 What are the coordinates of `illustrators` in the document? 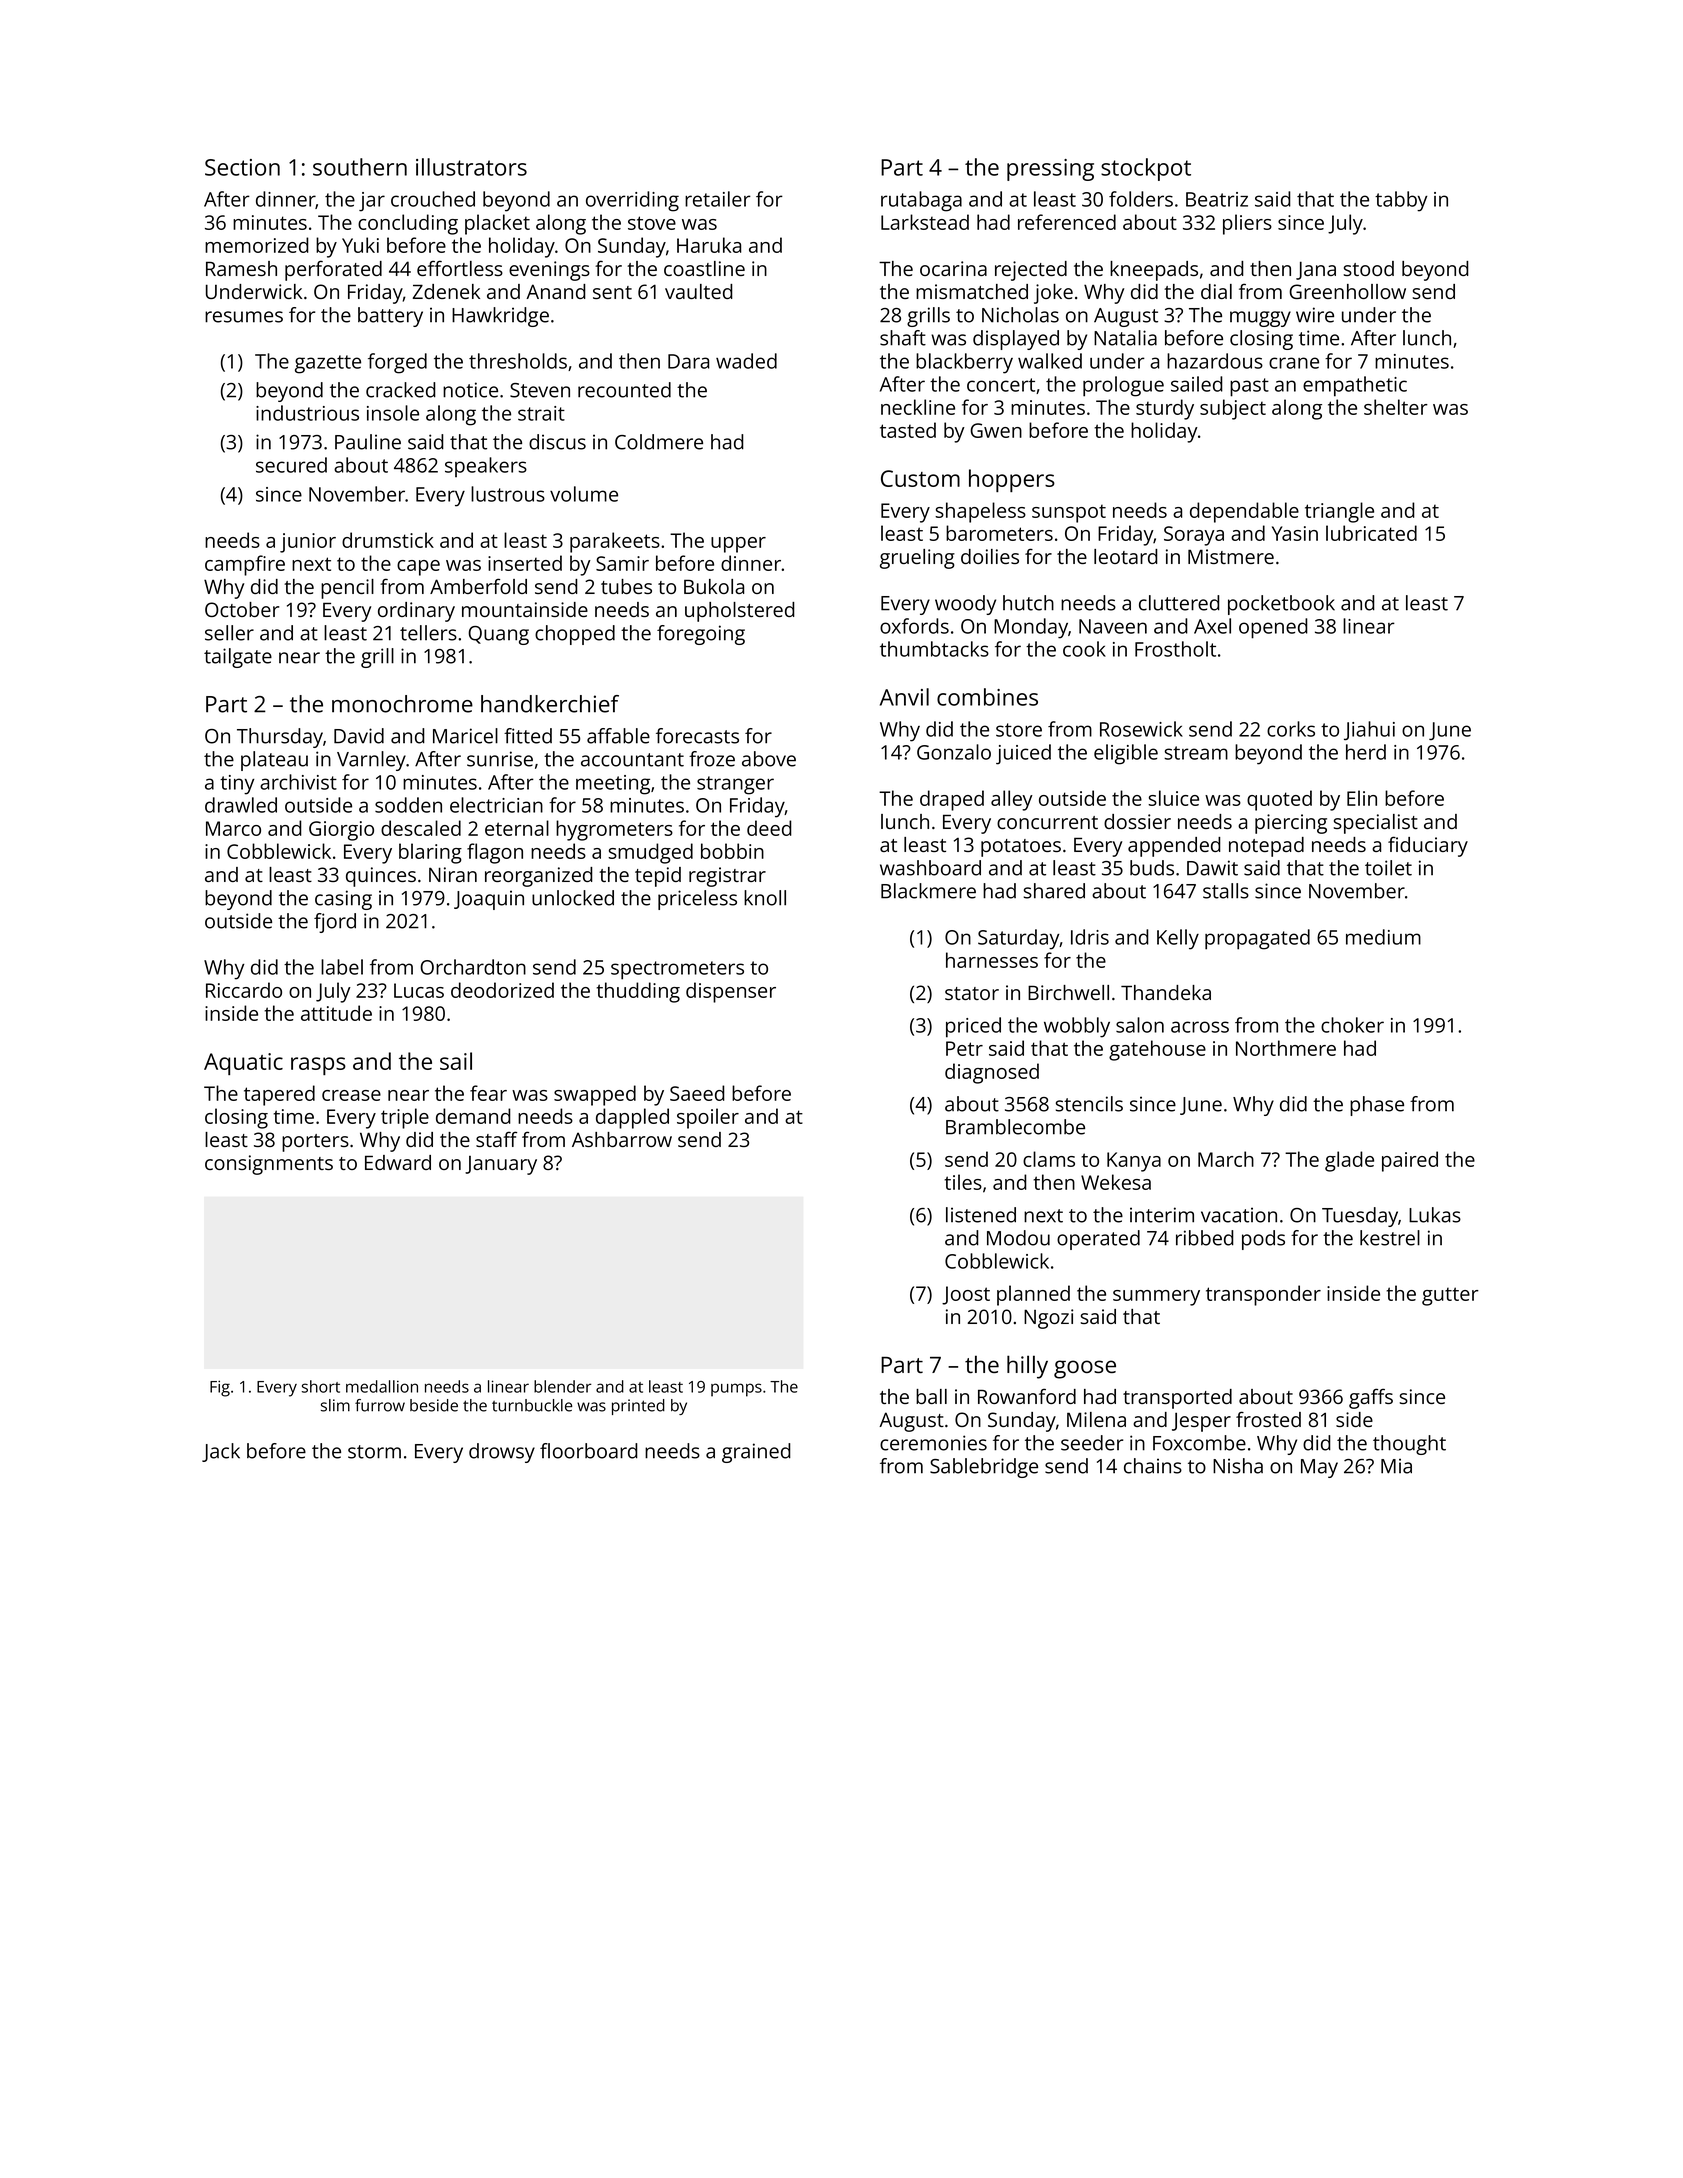 It's located at (471, 167).
